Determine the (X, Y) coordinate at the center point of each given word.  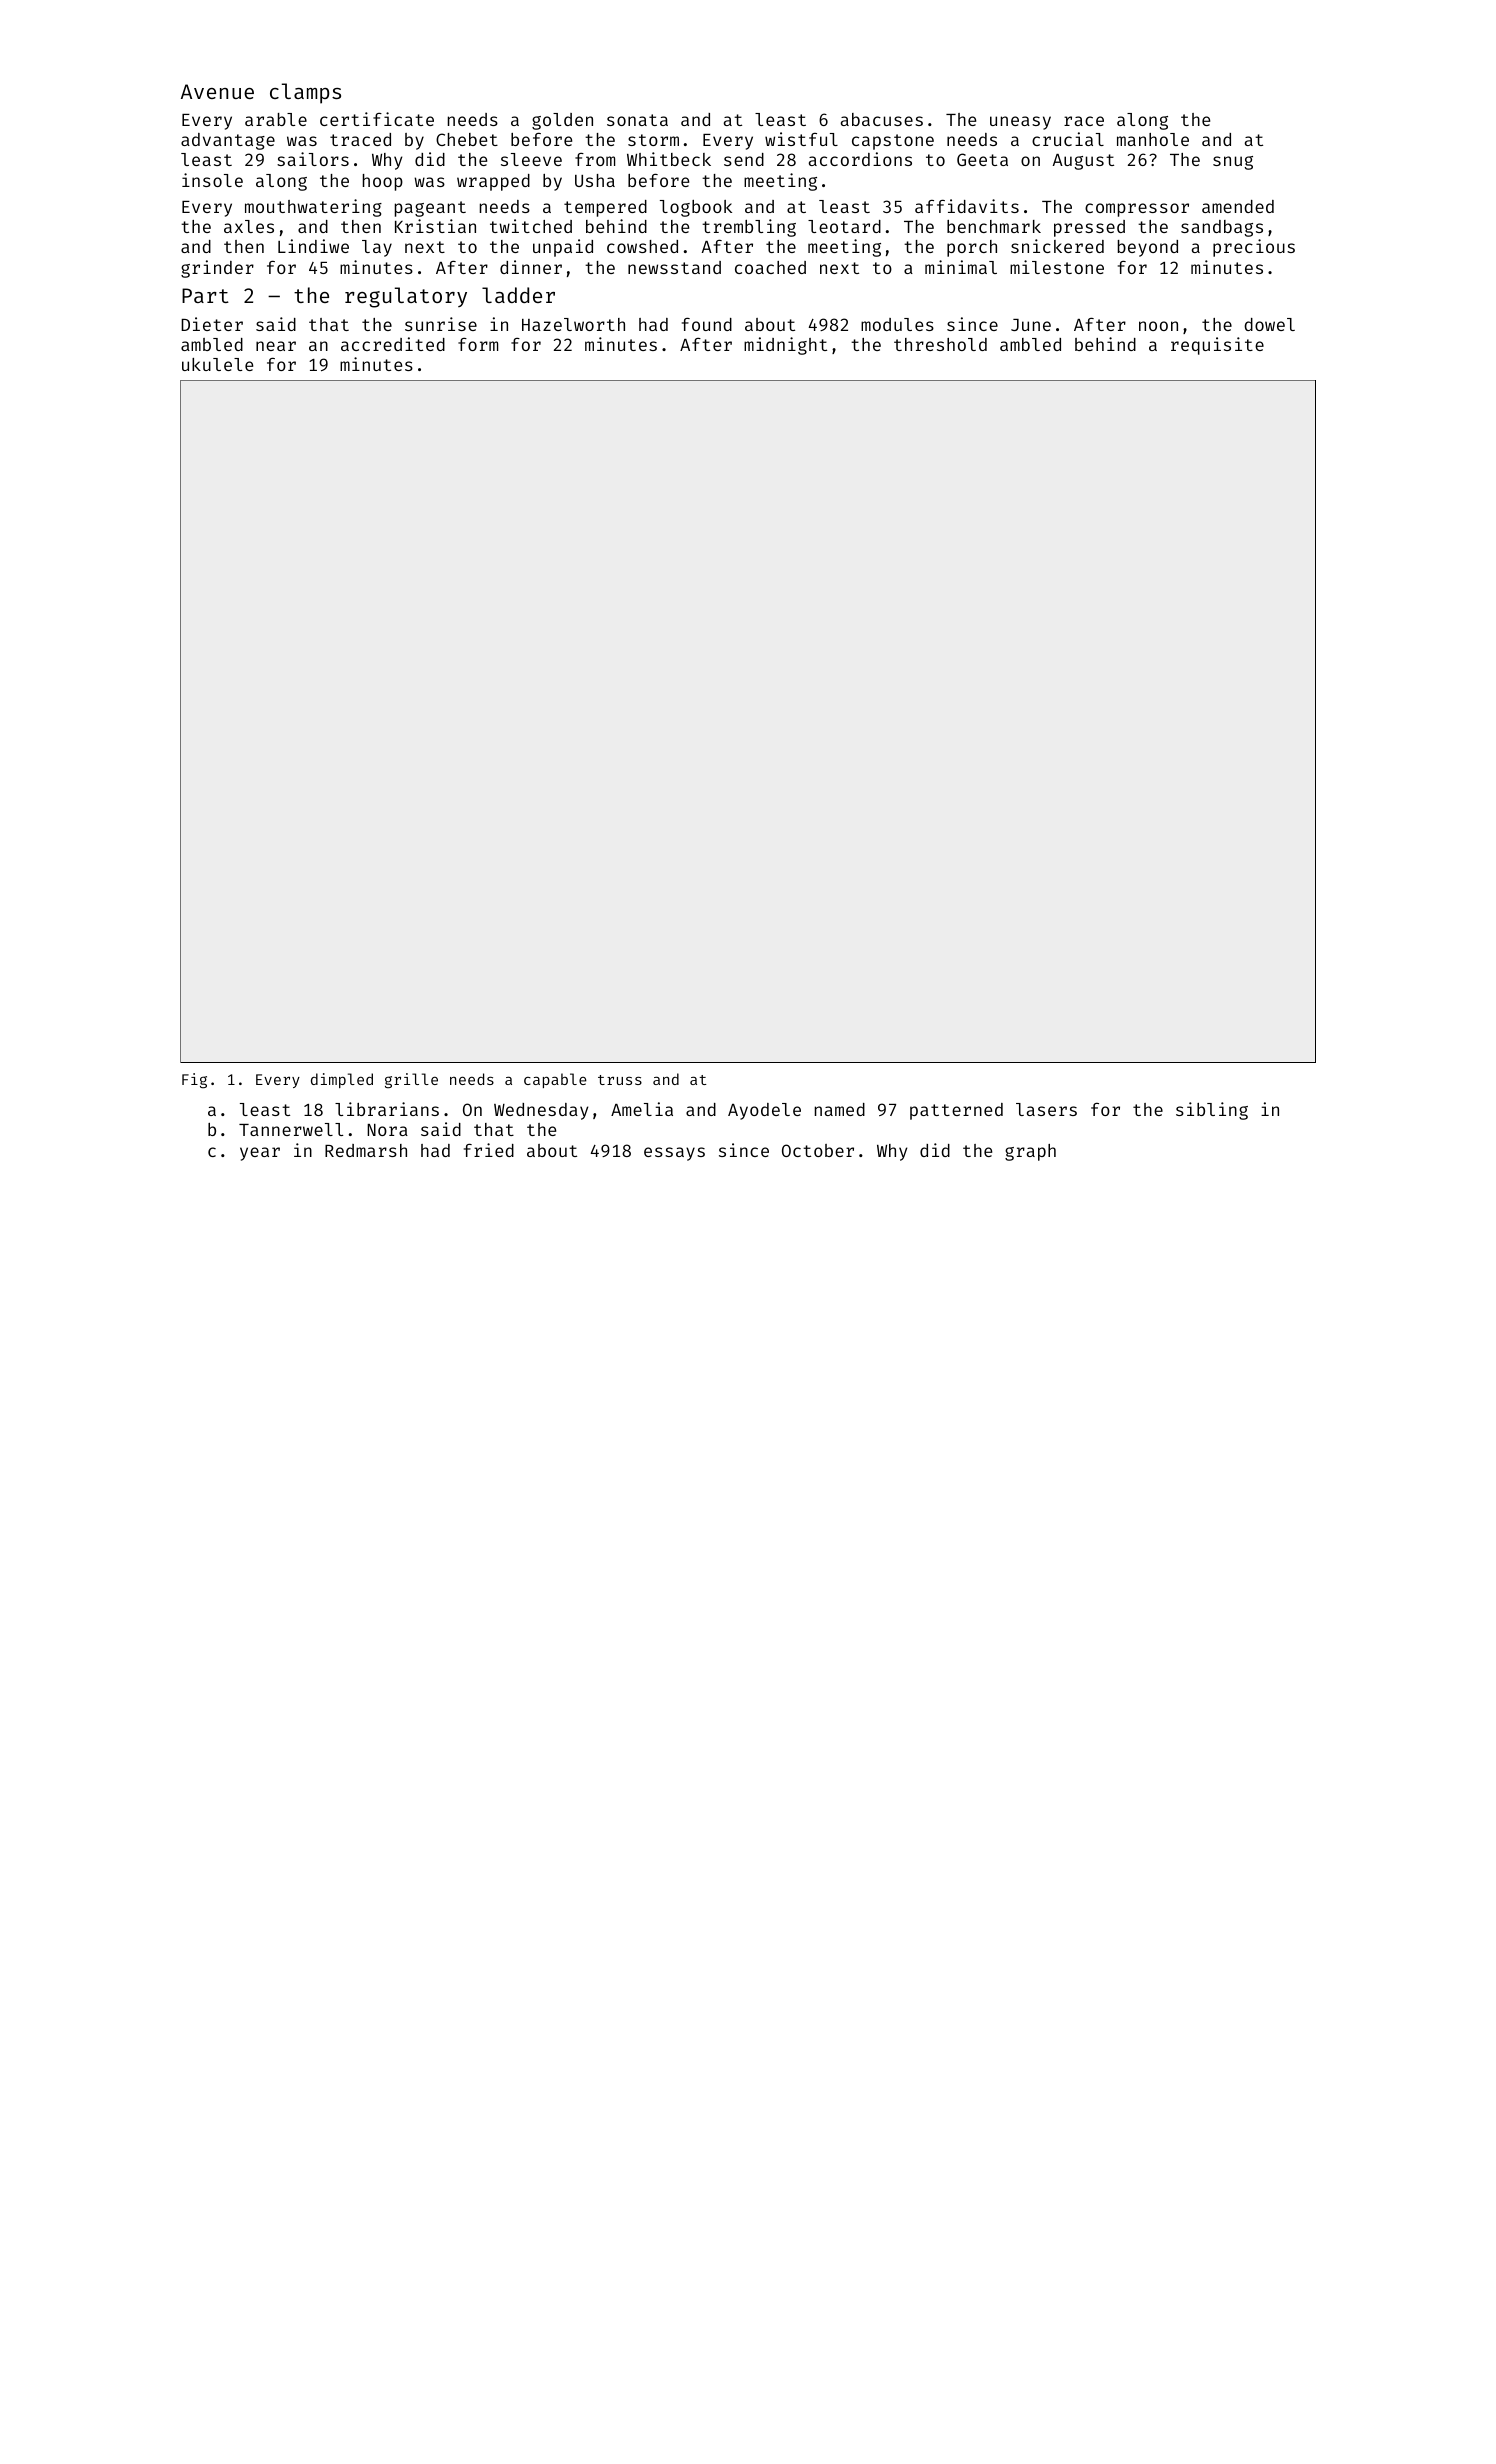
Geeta (982, 159)
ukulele (217, 364)
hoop (383, 182)
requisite (1217, 346)
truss (620, 1080)
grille (411, 1081)
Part (205, 295)
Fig (194, 1081)
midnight (785, 346)
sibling (1212, 1111)
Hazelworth (573, 324)
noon (1158, 326)
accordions (860, 159)
